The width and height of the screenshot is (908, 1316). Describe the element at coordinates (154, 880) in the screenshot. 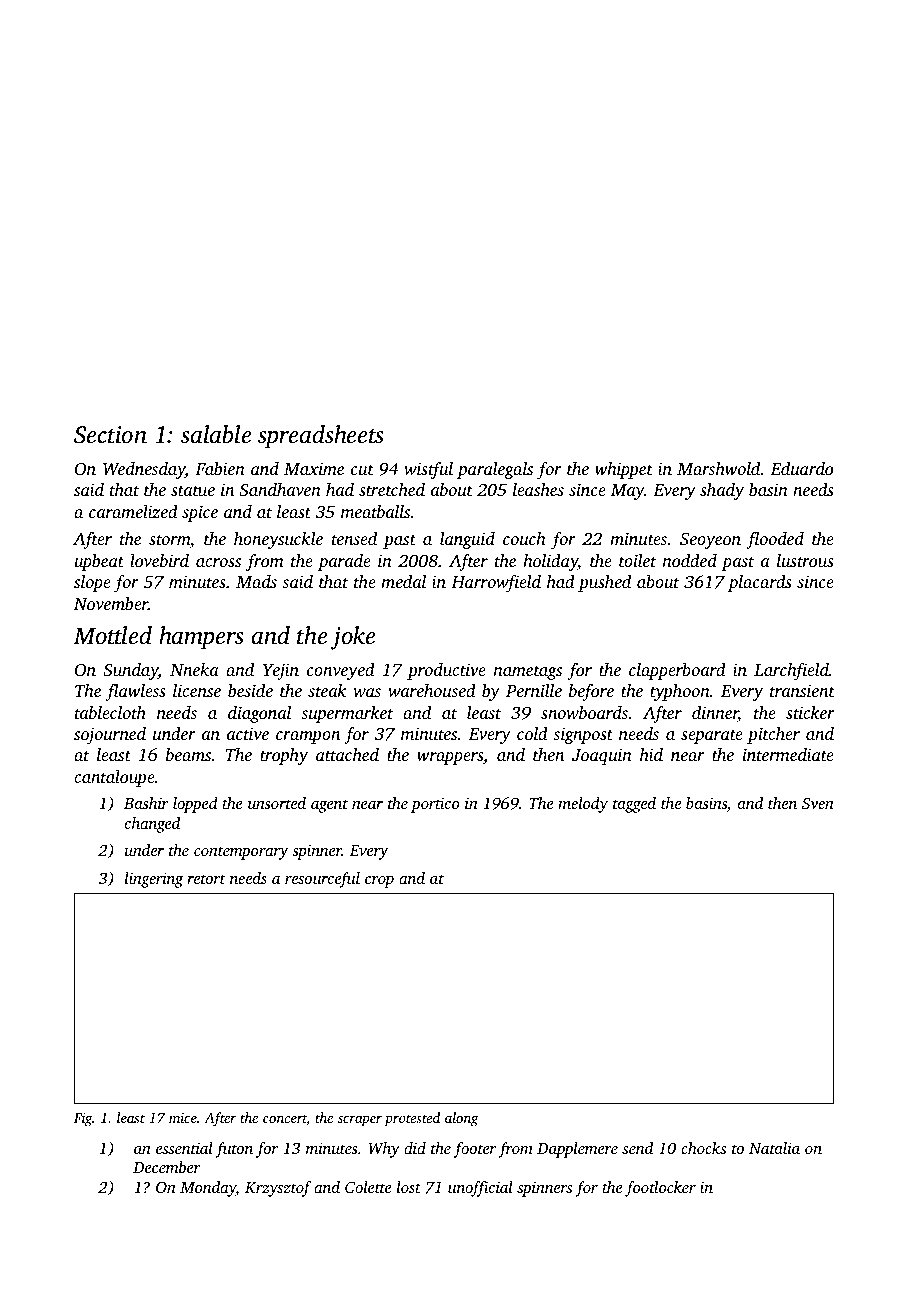

I see `lingering` at that location.
